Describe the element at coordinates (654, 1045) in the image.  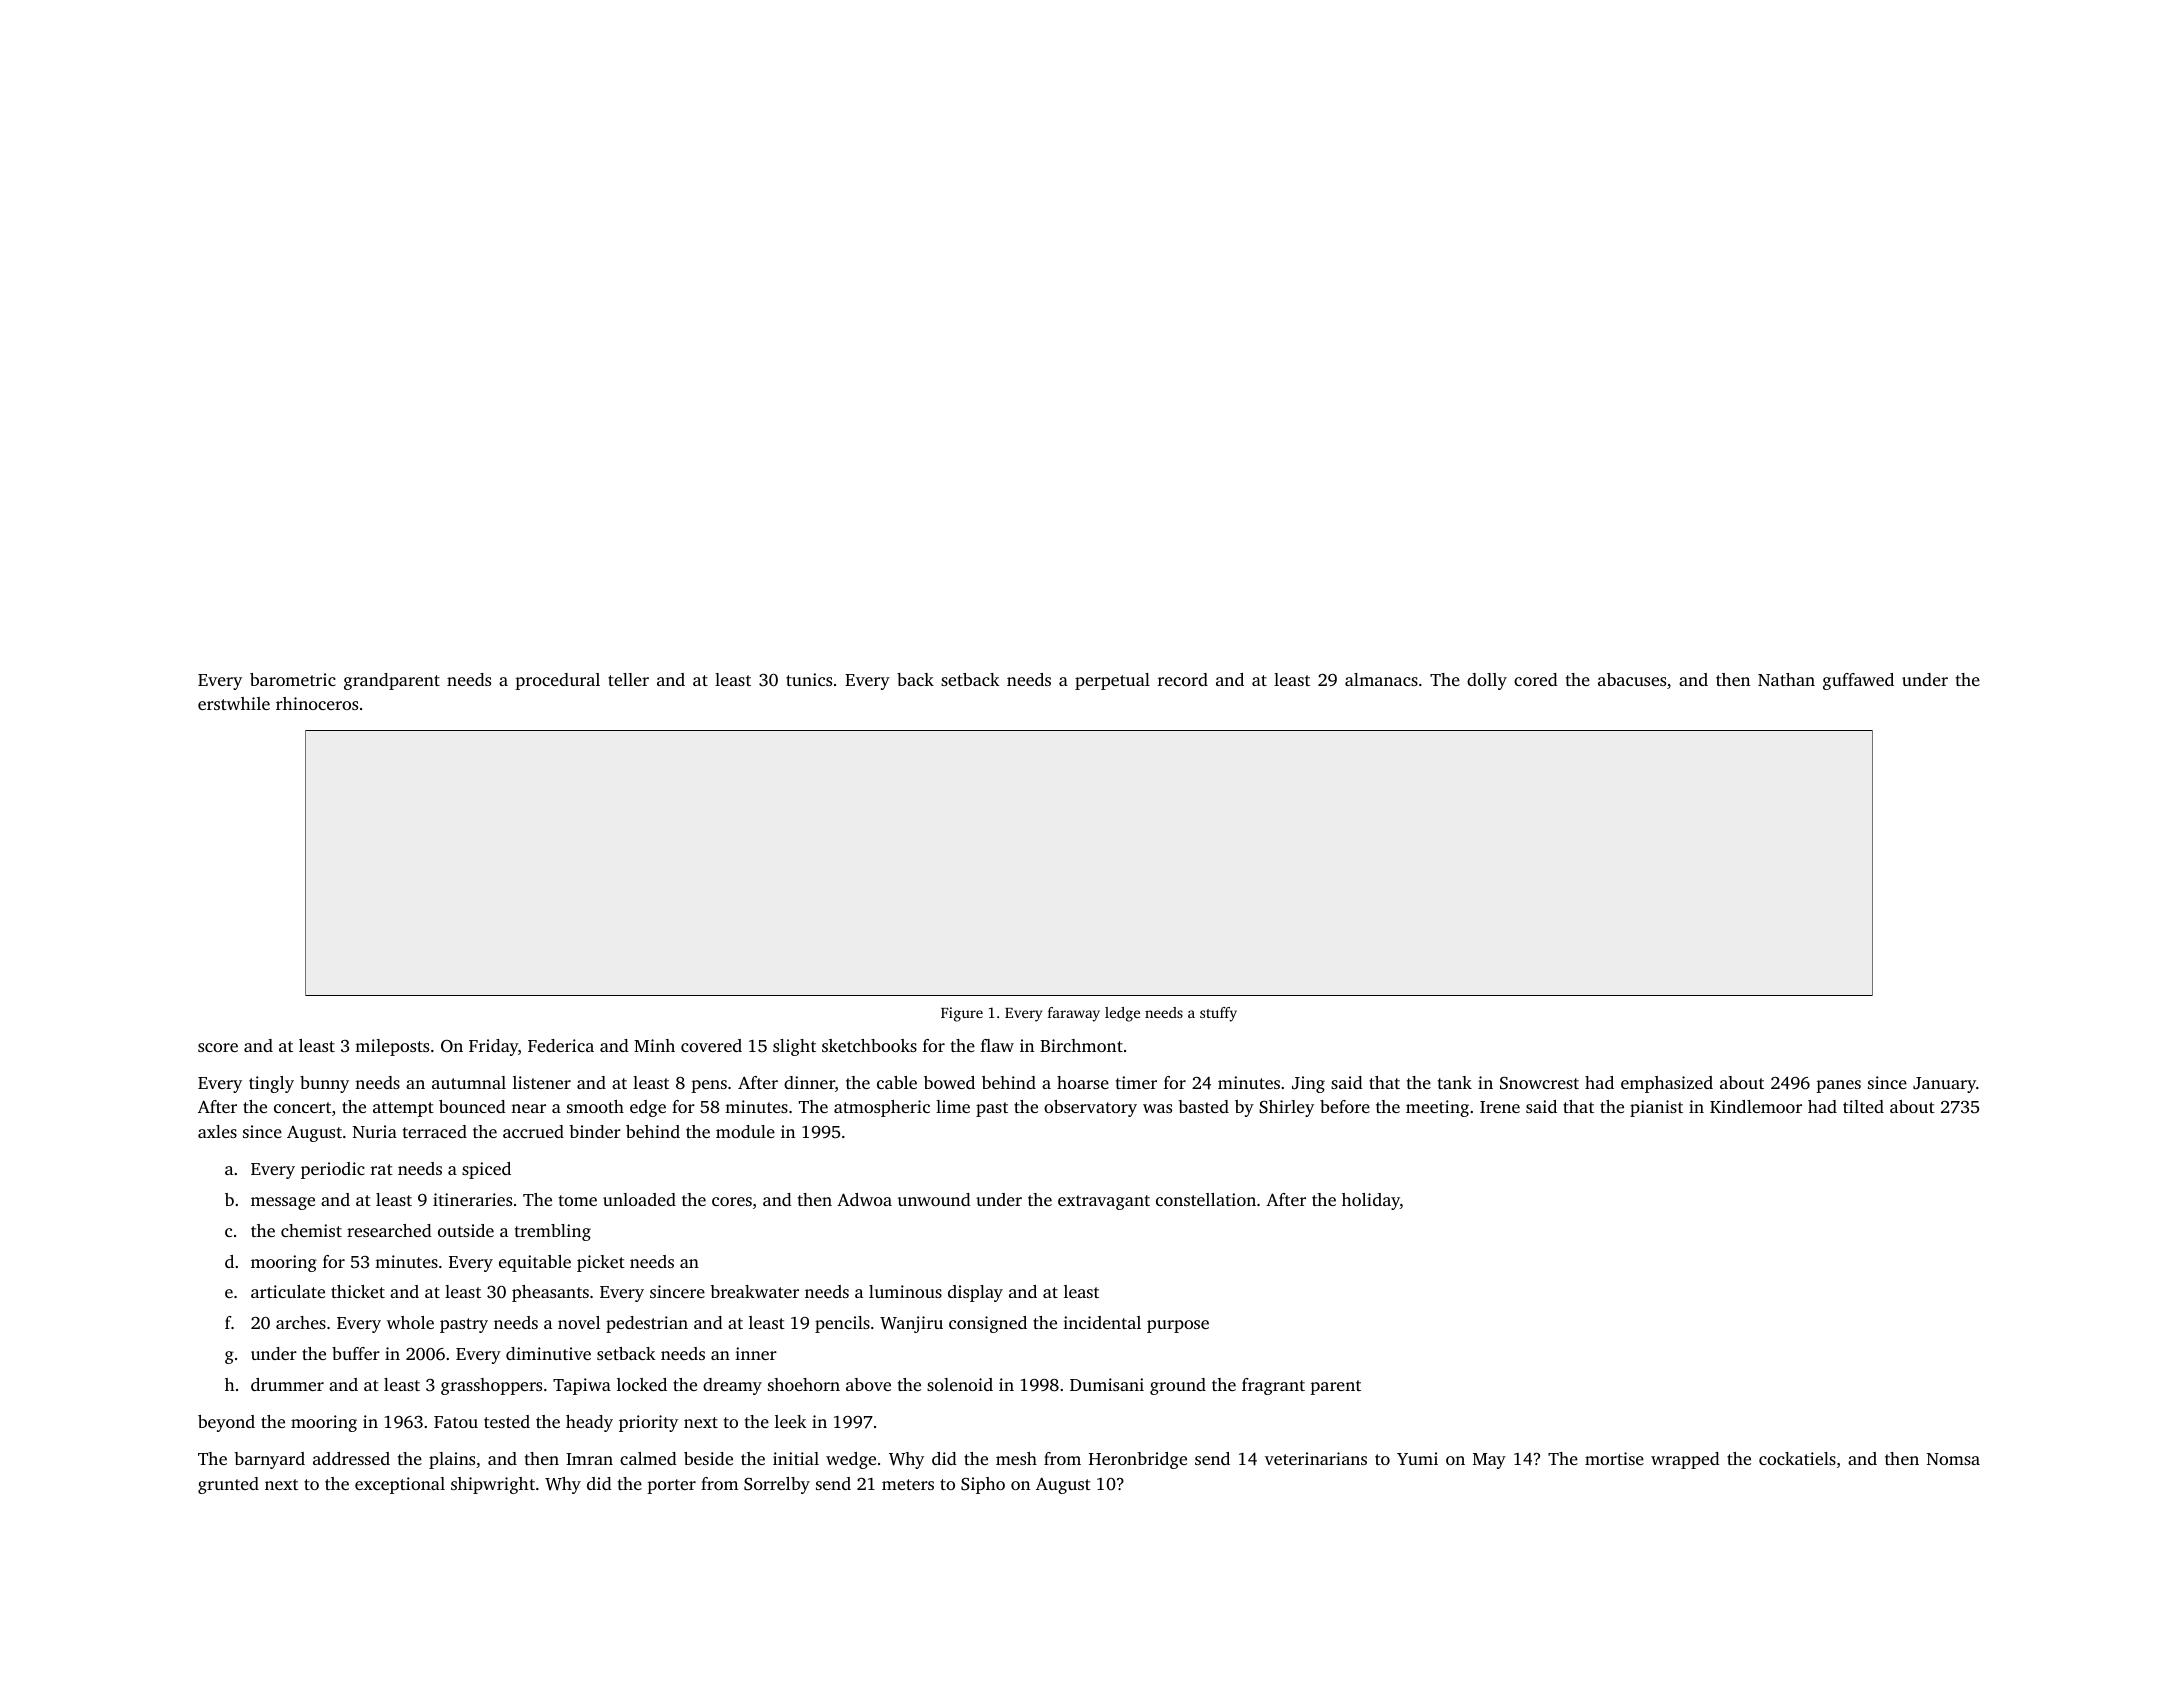
I see `Minh` at that location.
